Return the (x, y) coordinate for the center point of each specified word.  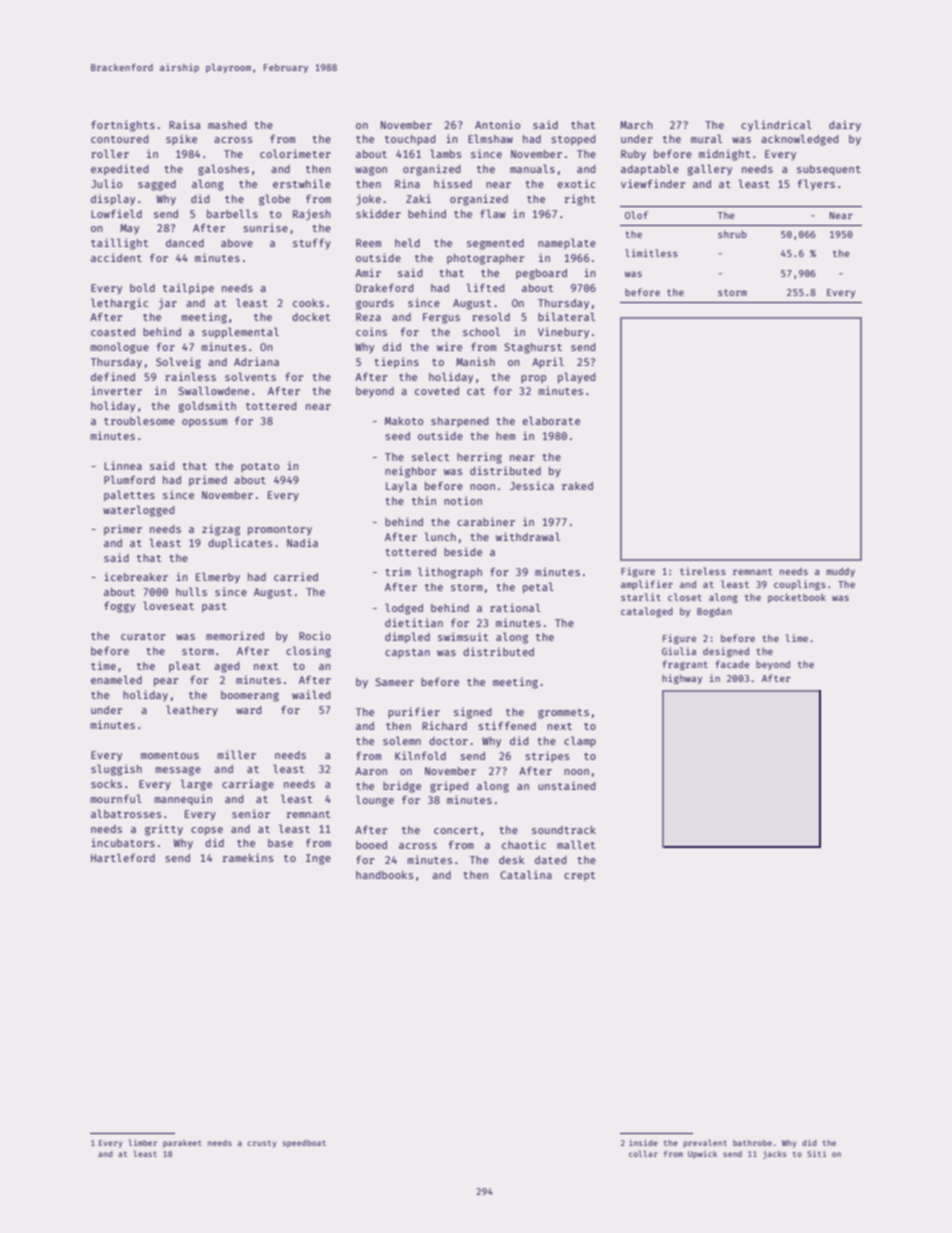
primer (123, 529)
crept (579, 876)
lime (797, 638)
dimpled (407, 637)
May (129, 229)
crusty (261, 1144)
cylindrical (776, 125)
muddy (840, 572)
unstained (566, 785)
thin (424, 500)
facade (732, 664)
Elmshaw (490, 138)
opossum (204, 423)
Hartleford (123, 857)
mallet (576, 844)
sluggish (116, 770)
